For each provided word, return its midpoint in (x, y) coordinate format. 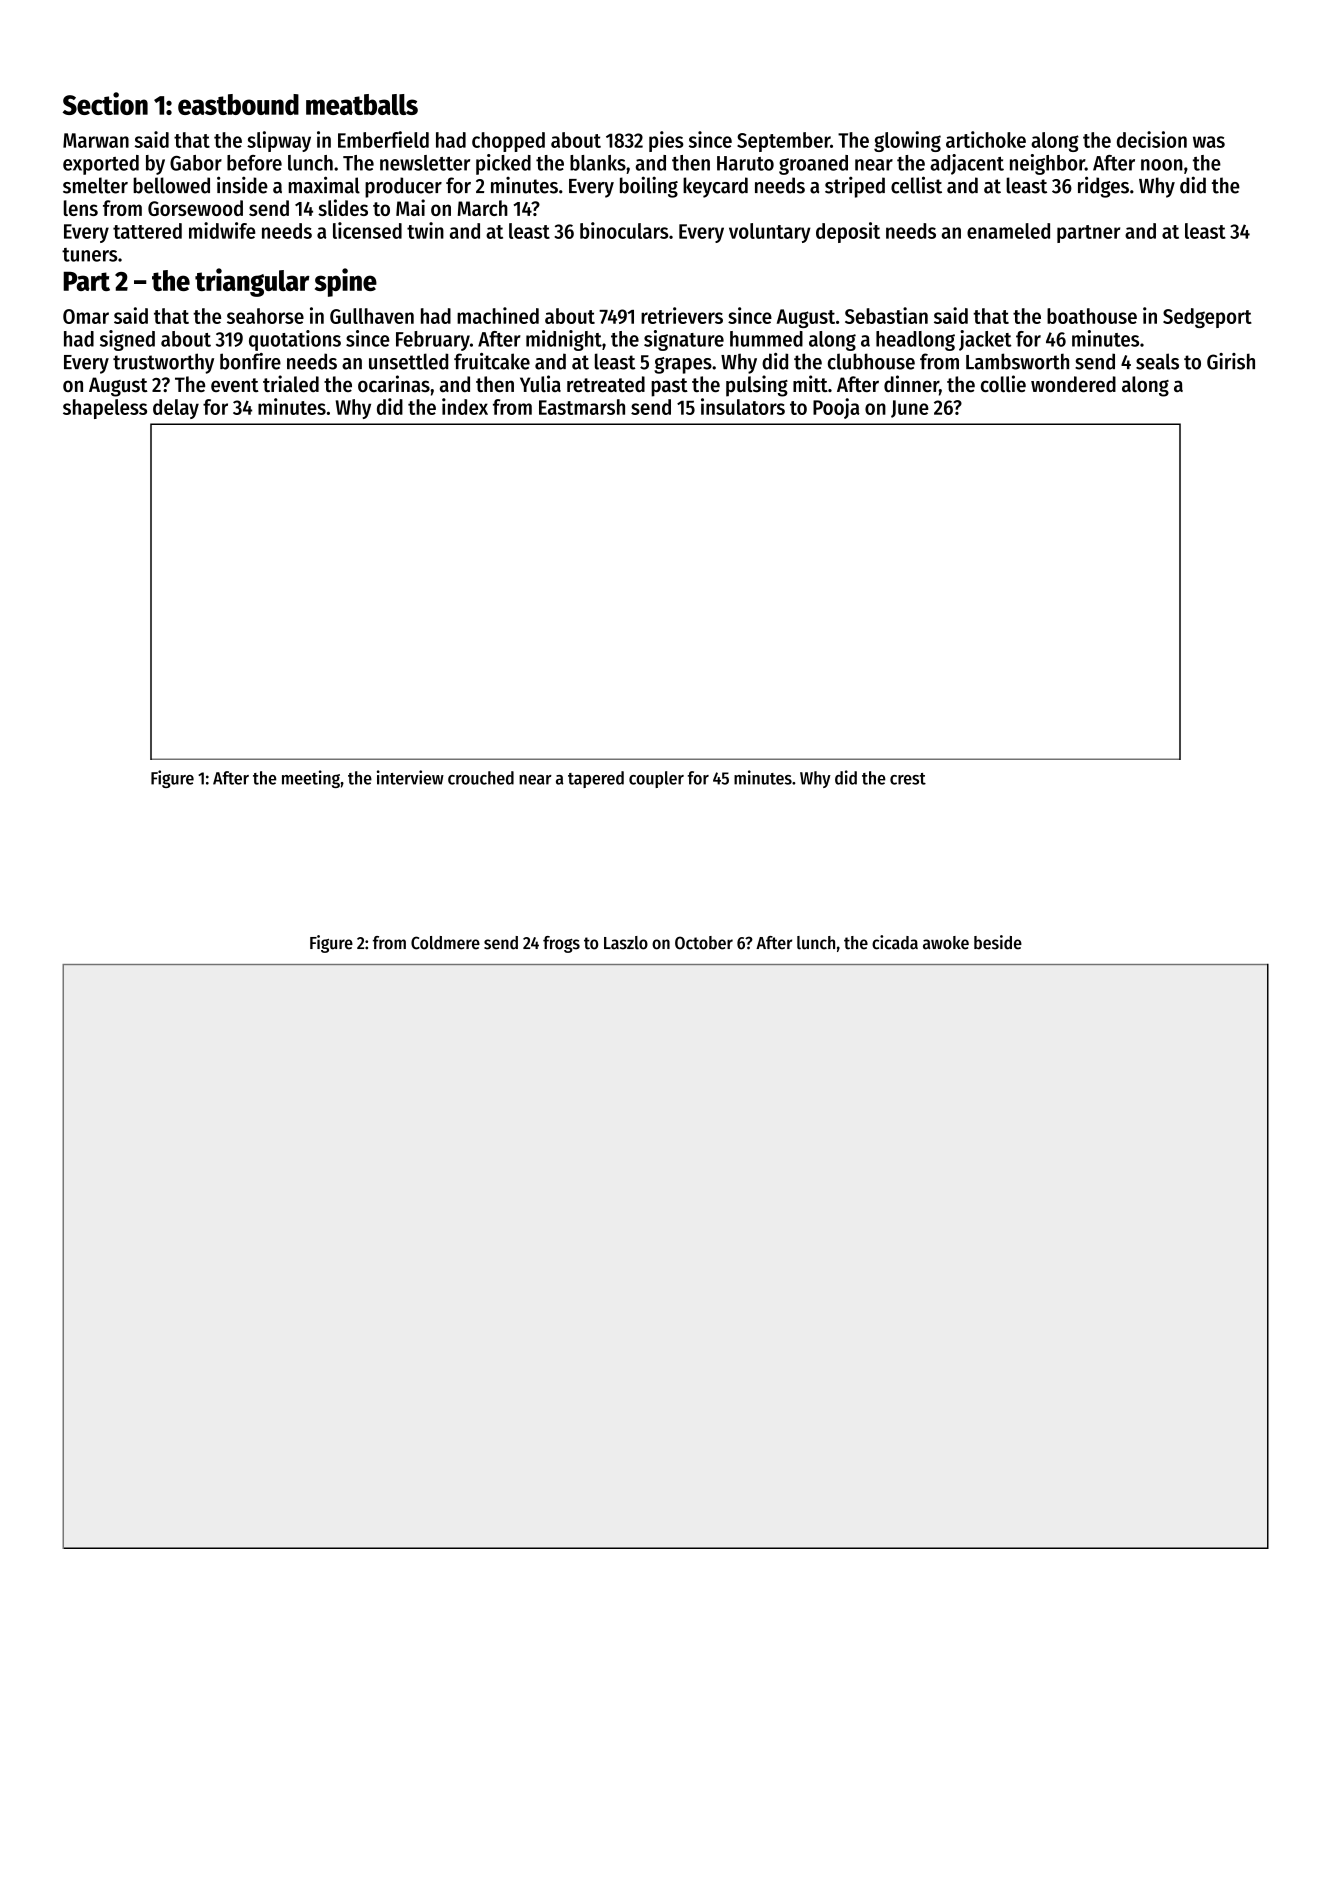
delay (176, 409)
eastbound (238, 104)
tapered (596, 779)
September (783, 142)
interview (410, 777)
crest (908, 779)
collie (1003, 383)
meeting (311, 779)
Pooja (836, 408)
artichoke (986, 139)
